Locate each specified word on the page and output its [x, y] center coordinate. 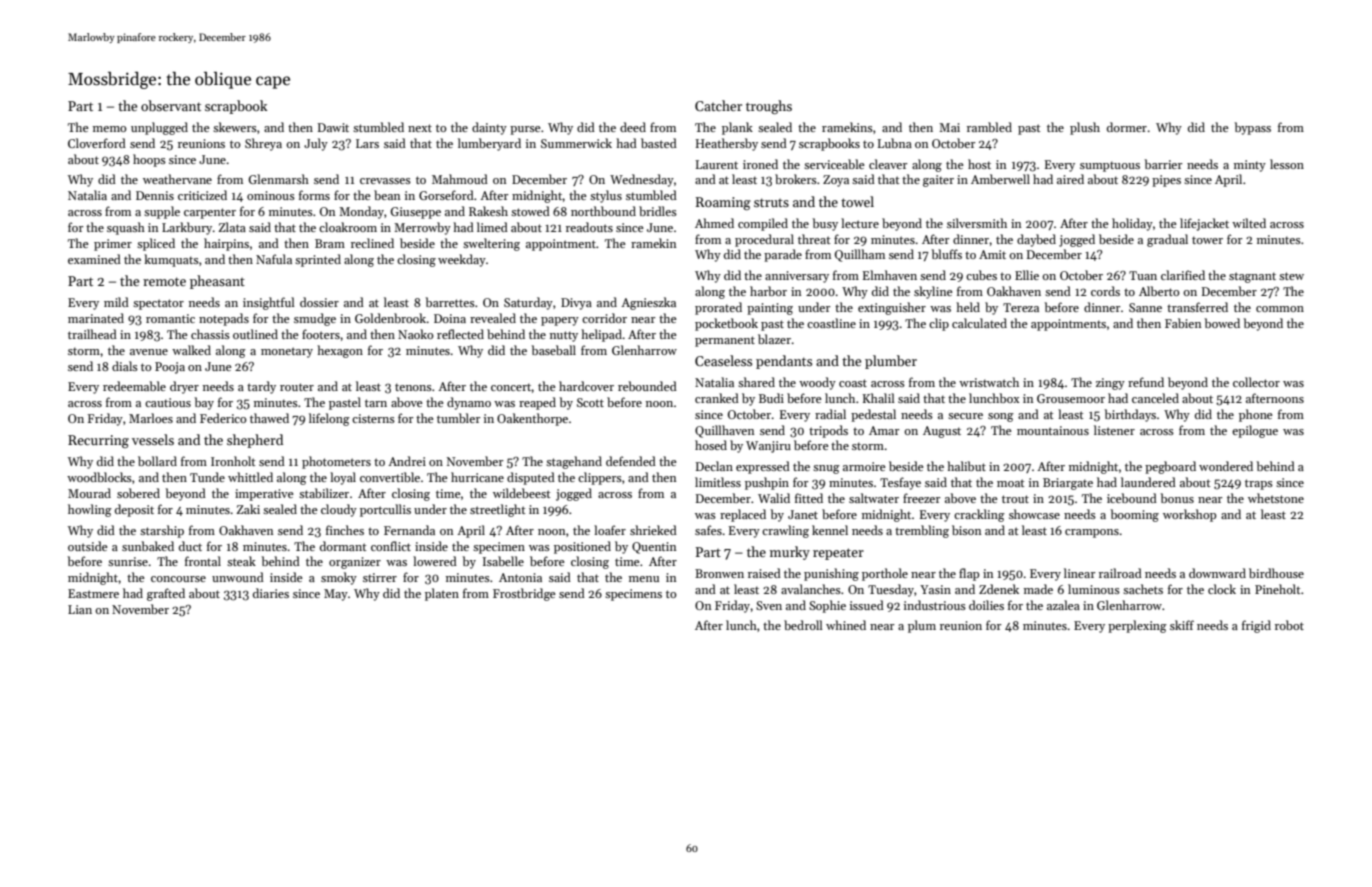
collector [1256, 382]
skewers [235, 127]
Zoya [836, 181]
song [1001, 417]
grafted [166, 594]
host [979, 164]
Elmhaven [890, 275]
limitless [718, 482]
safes [708, 530]
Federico [223, 418]
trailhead [92, 334]
